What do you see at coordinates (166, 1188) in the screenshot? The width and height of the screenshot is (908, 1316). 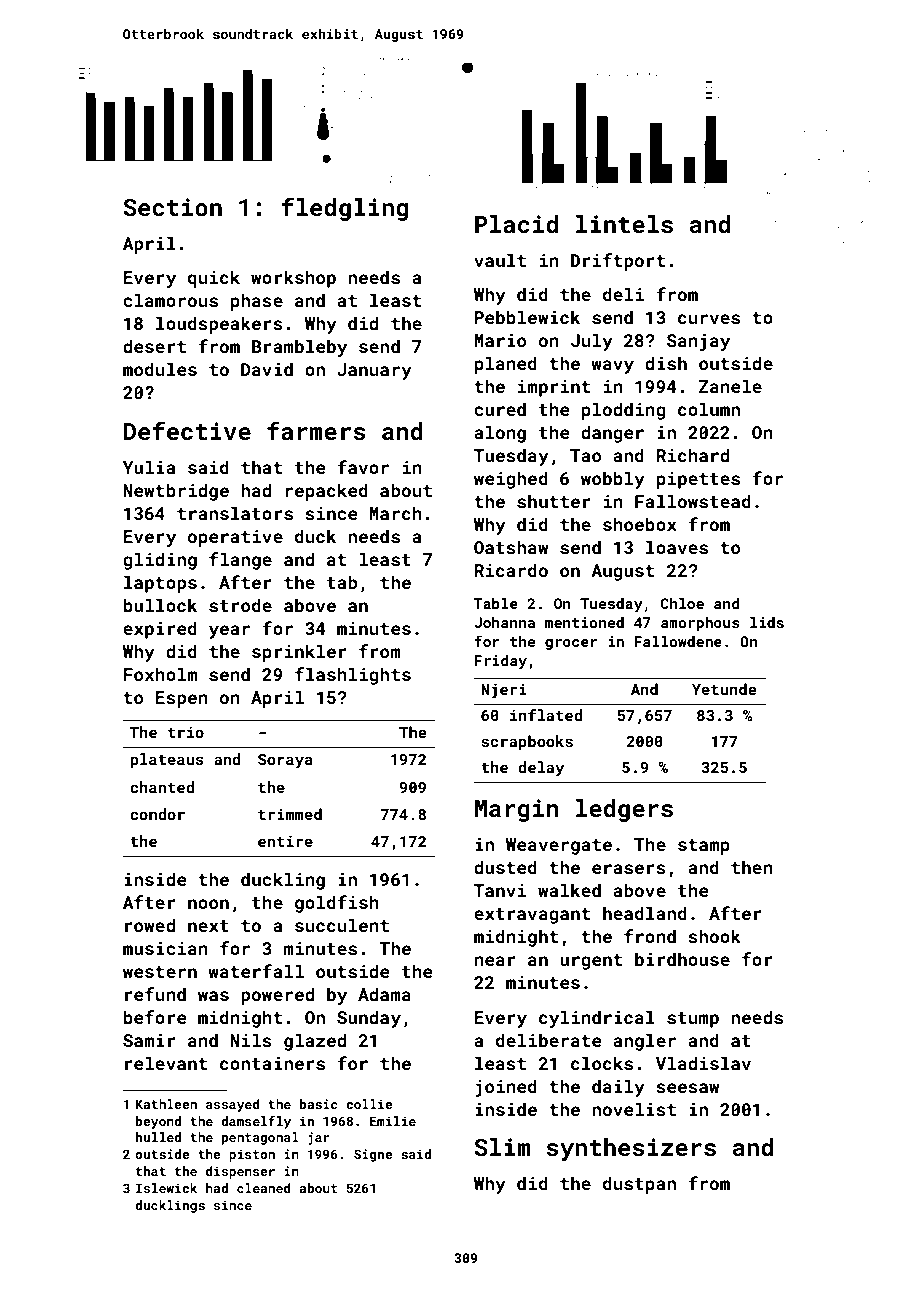 I see `Islewick` at bounding box center [166, 1188].
